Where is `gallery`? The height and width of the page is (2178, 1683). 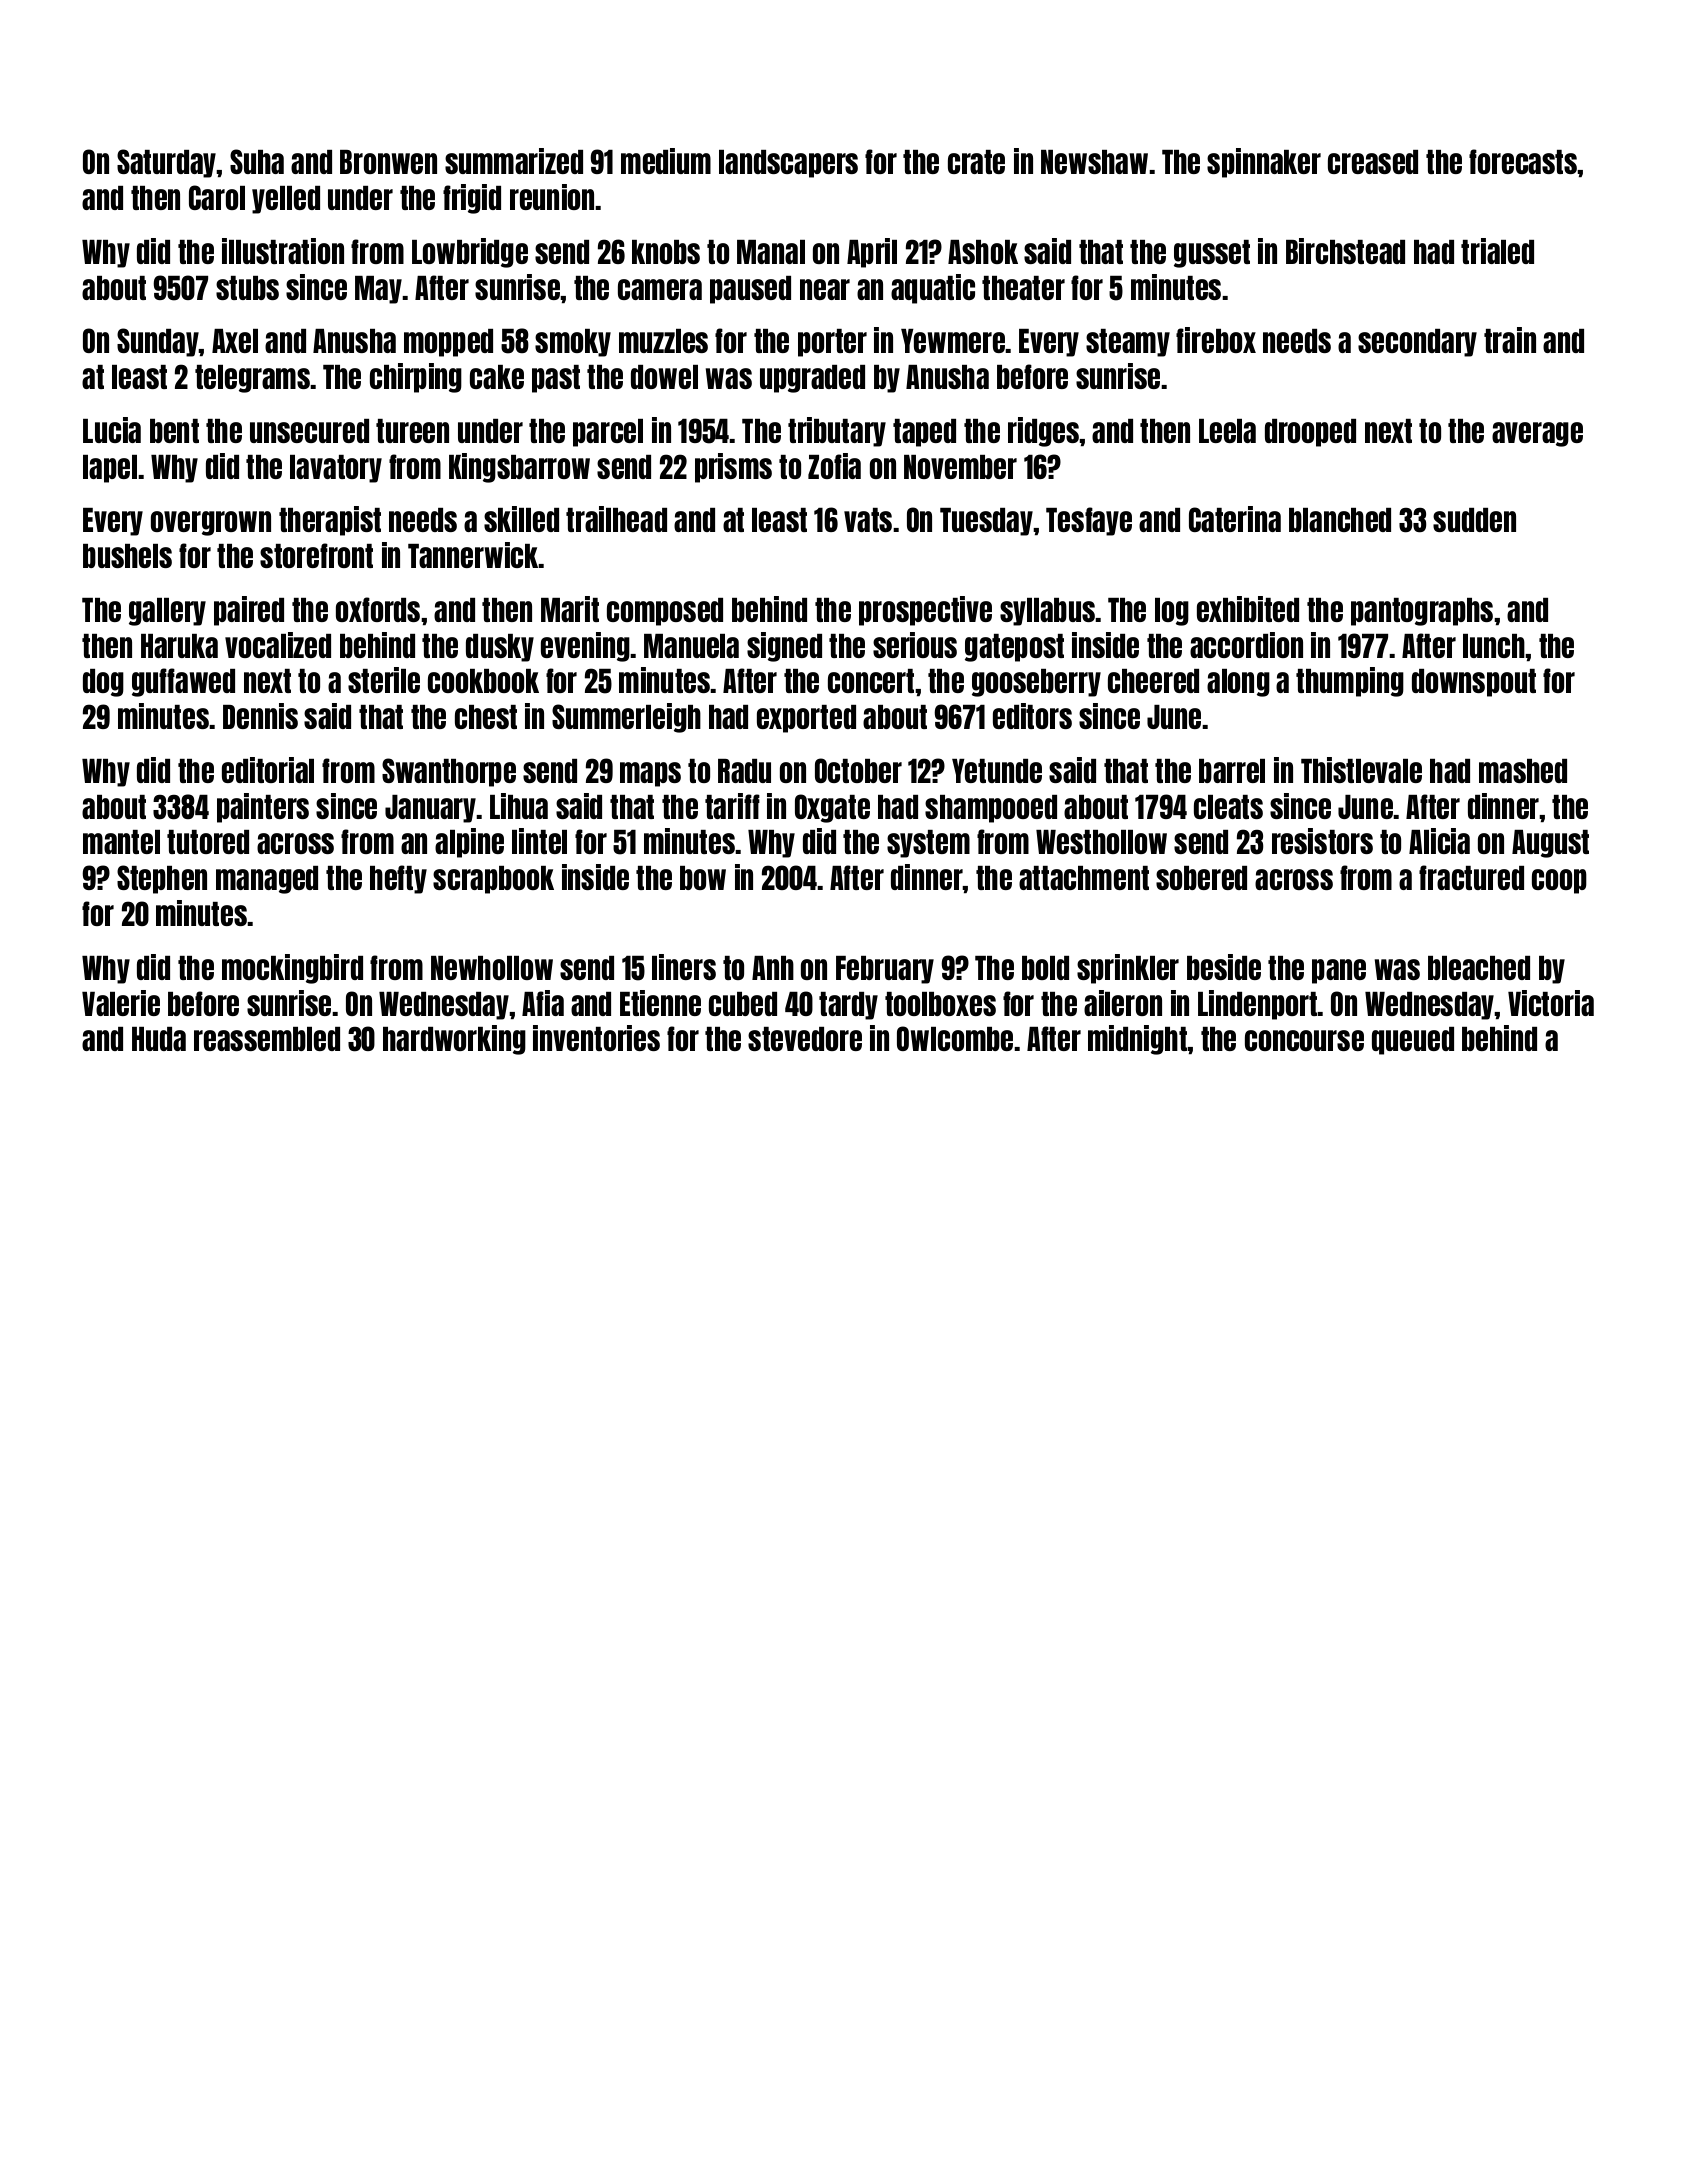
gallery is located at coordinates (167, 612).
